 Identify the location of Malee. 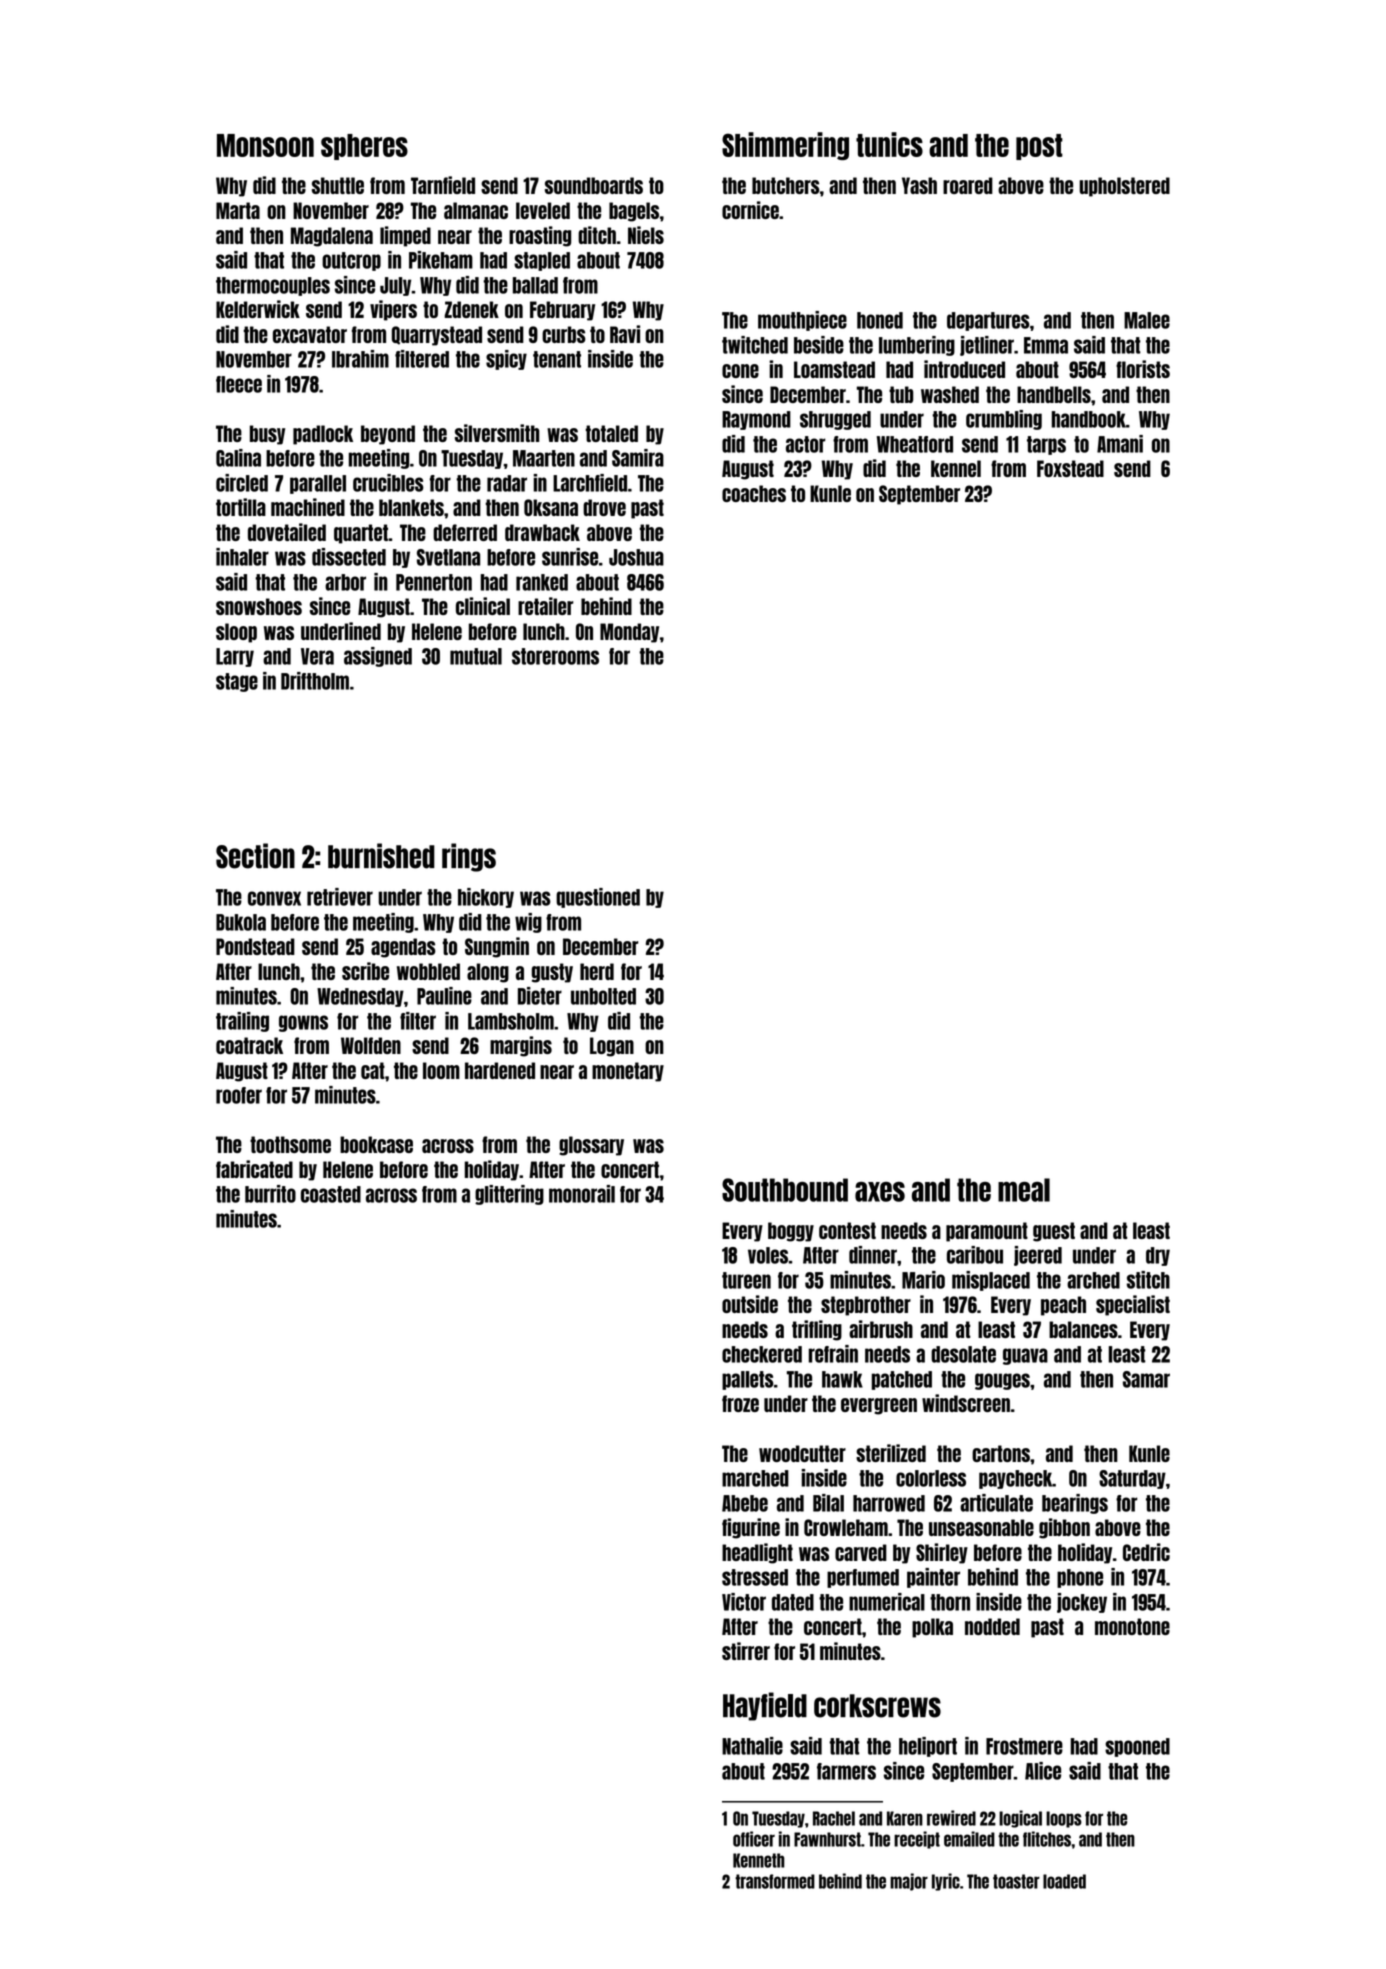
(1147, 320).
